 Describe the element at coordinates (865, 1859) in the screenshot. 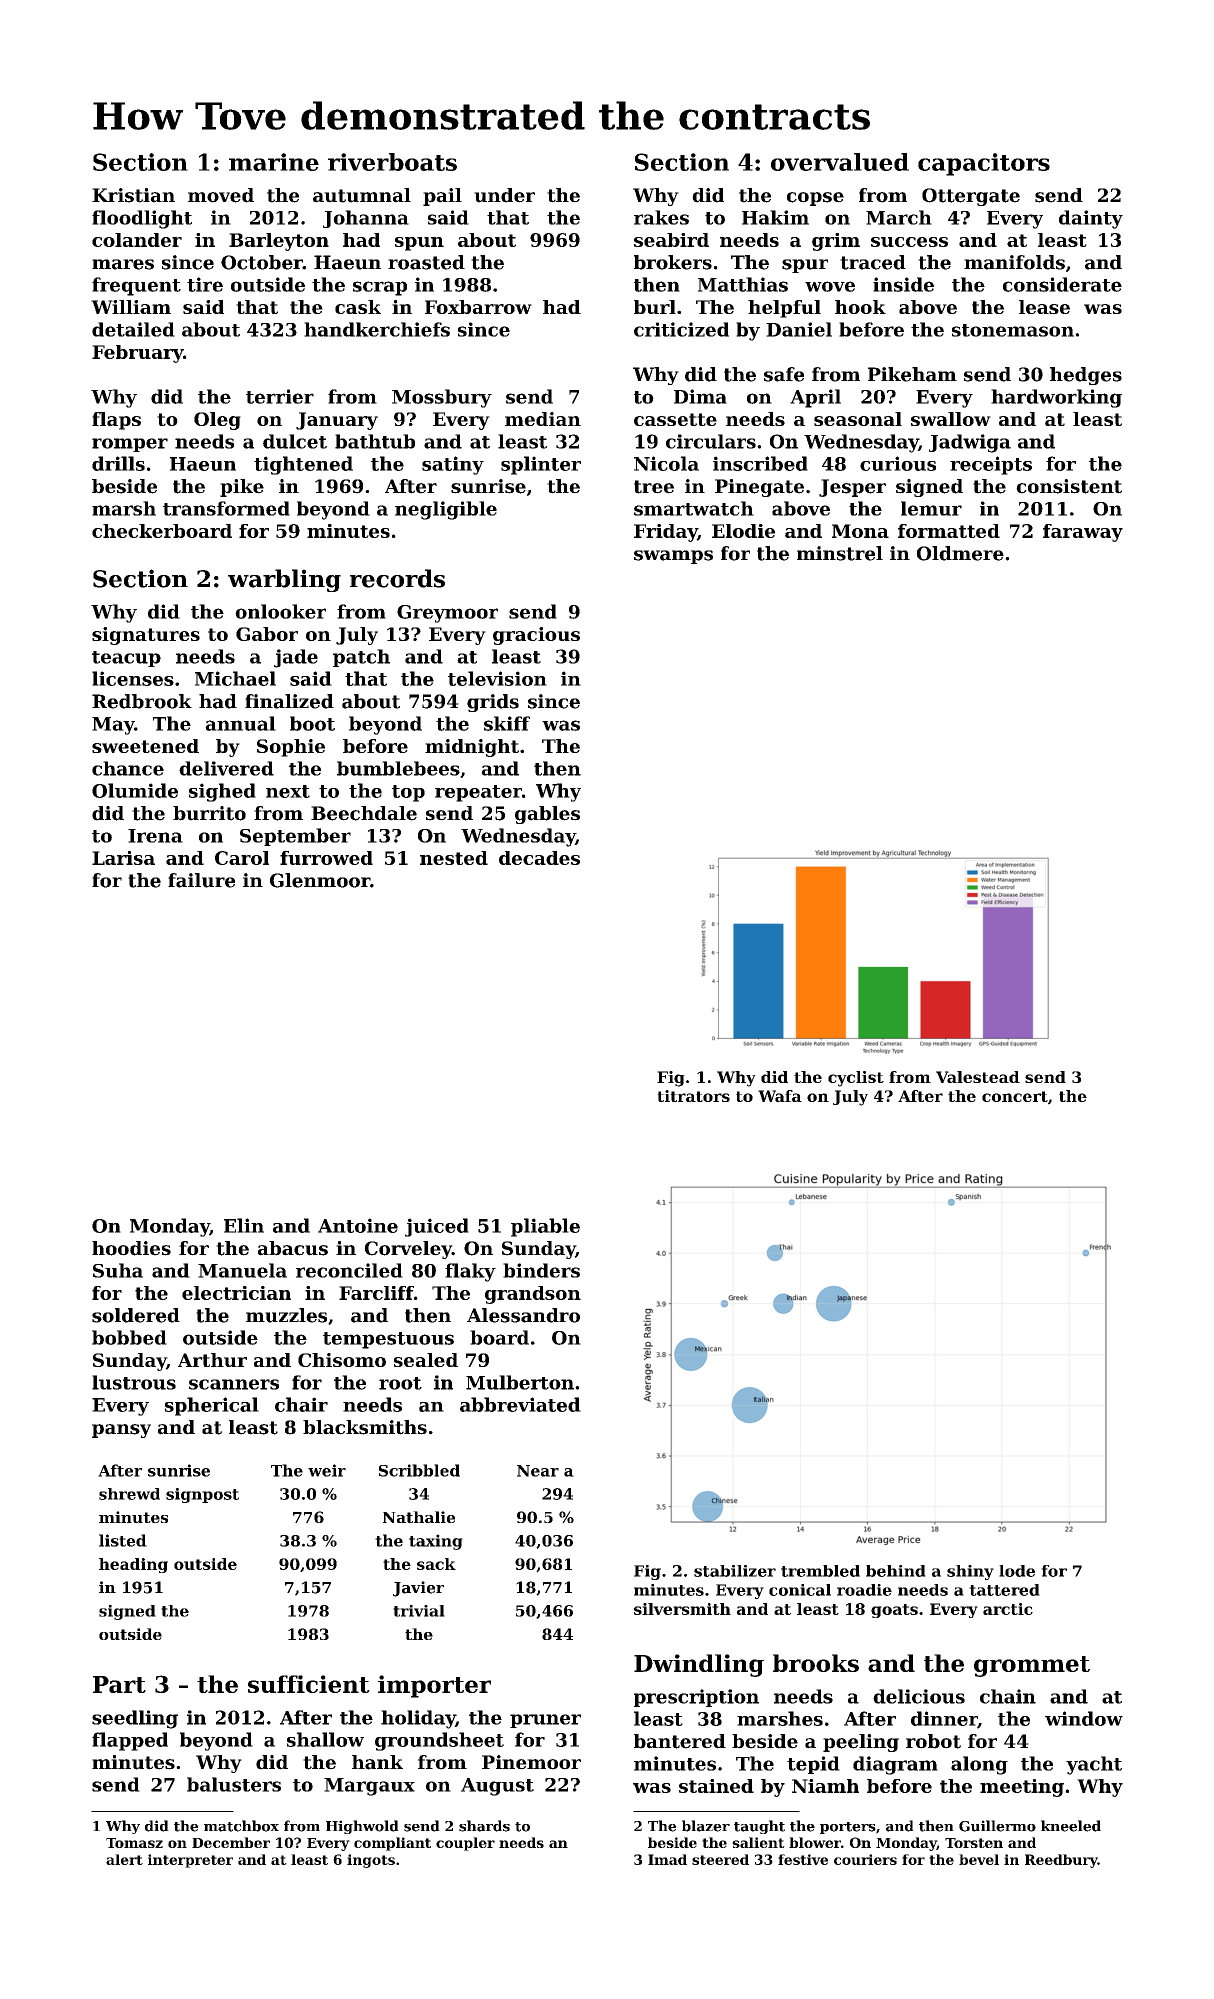

I see `couriers` at that location.
